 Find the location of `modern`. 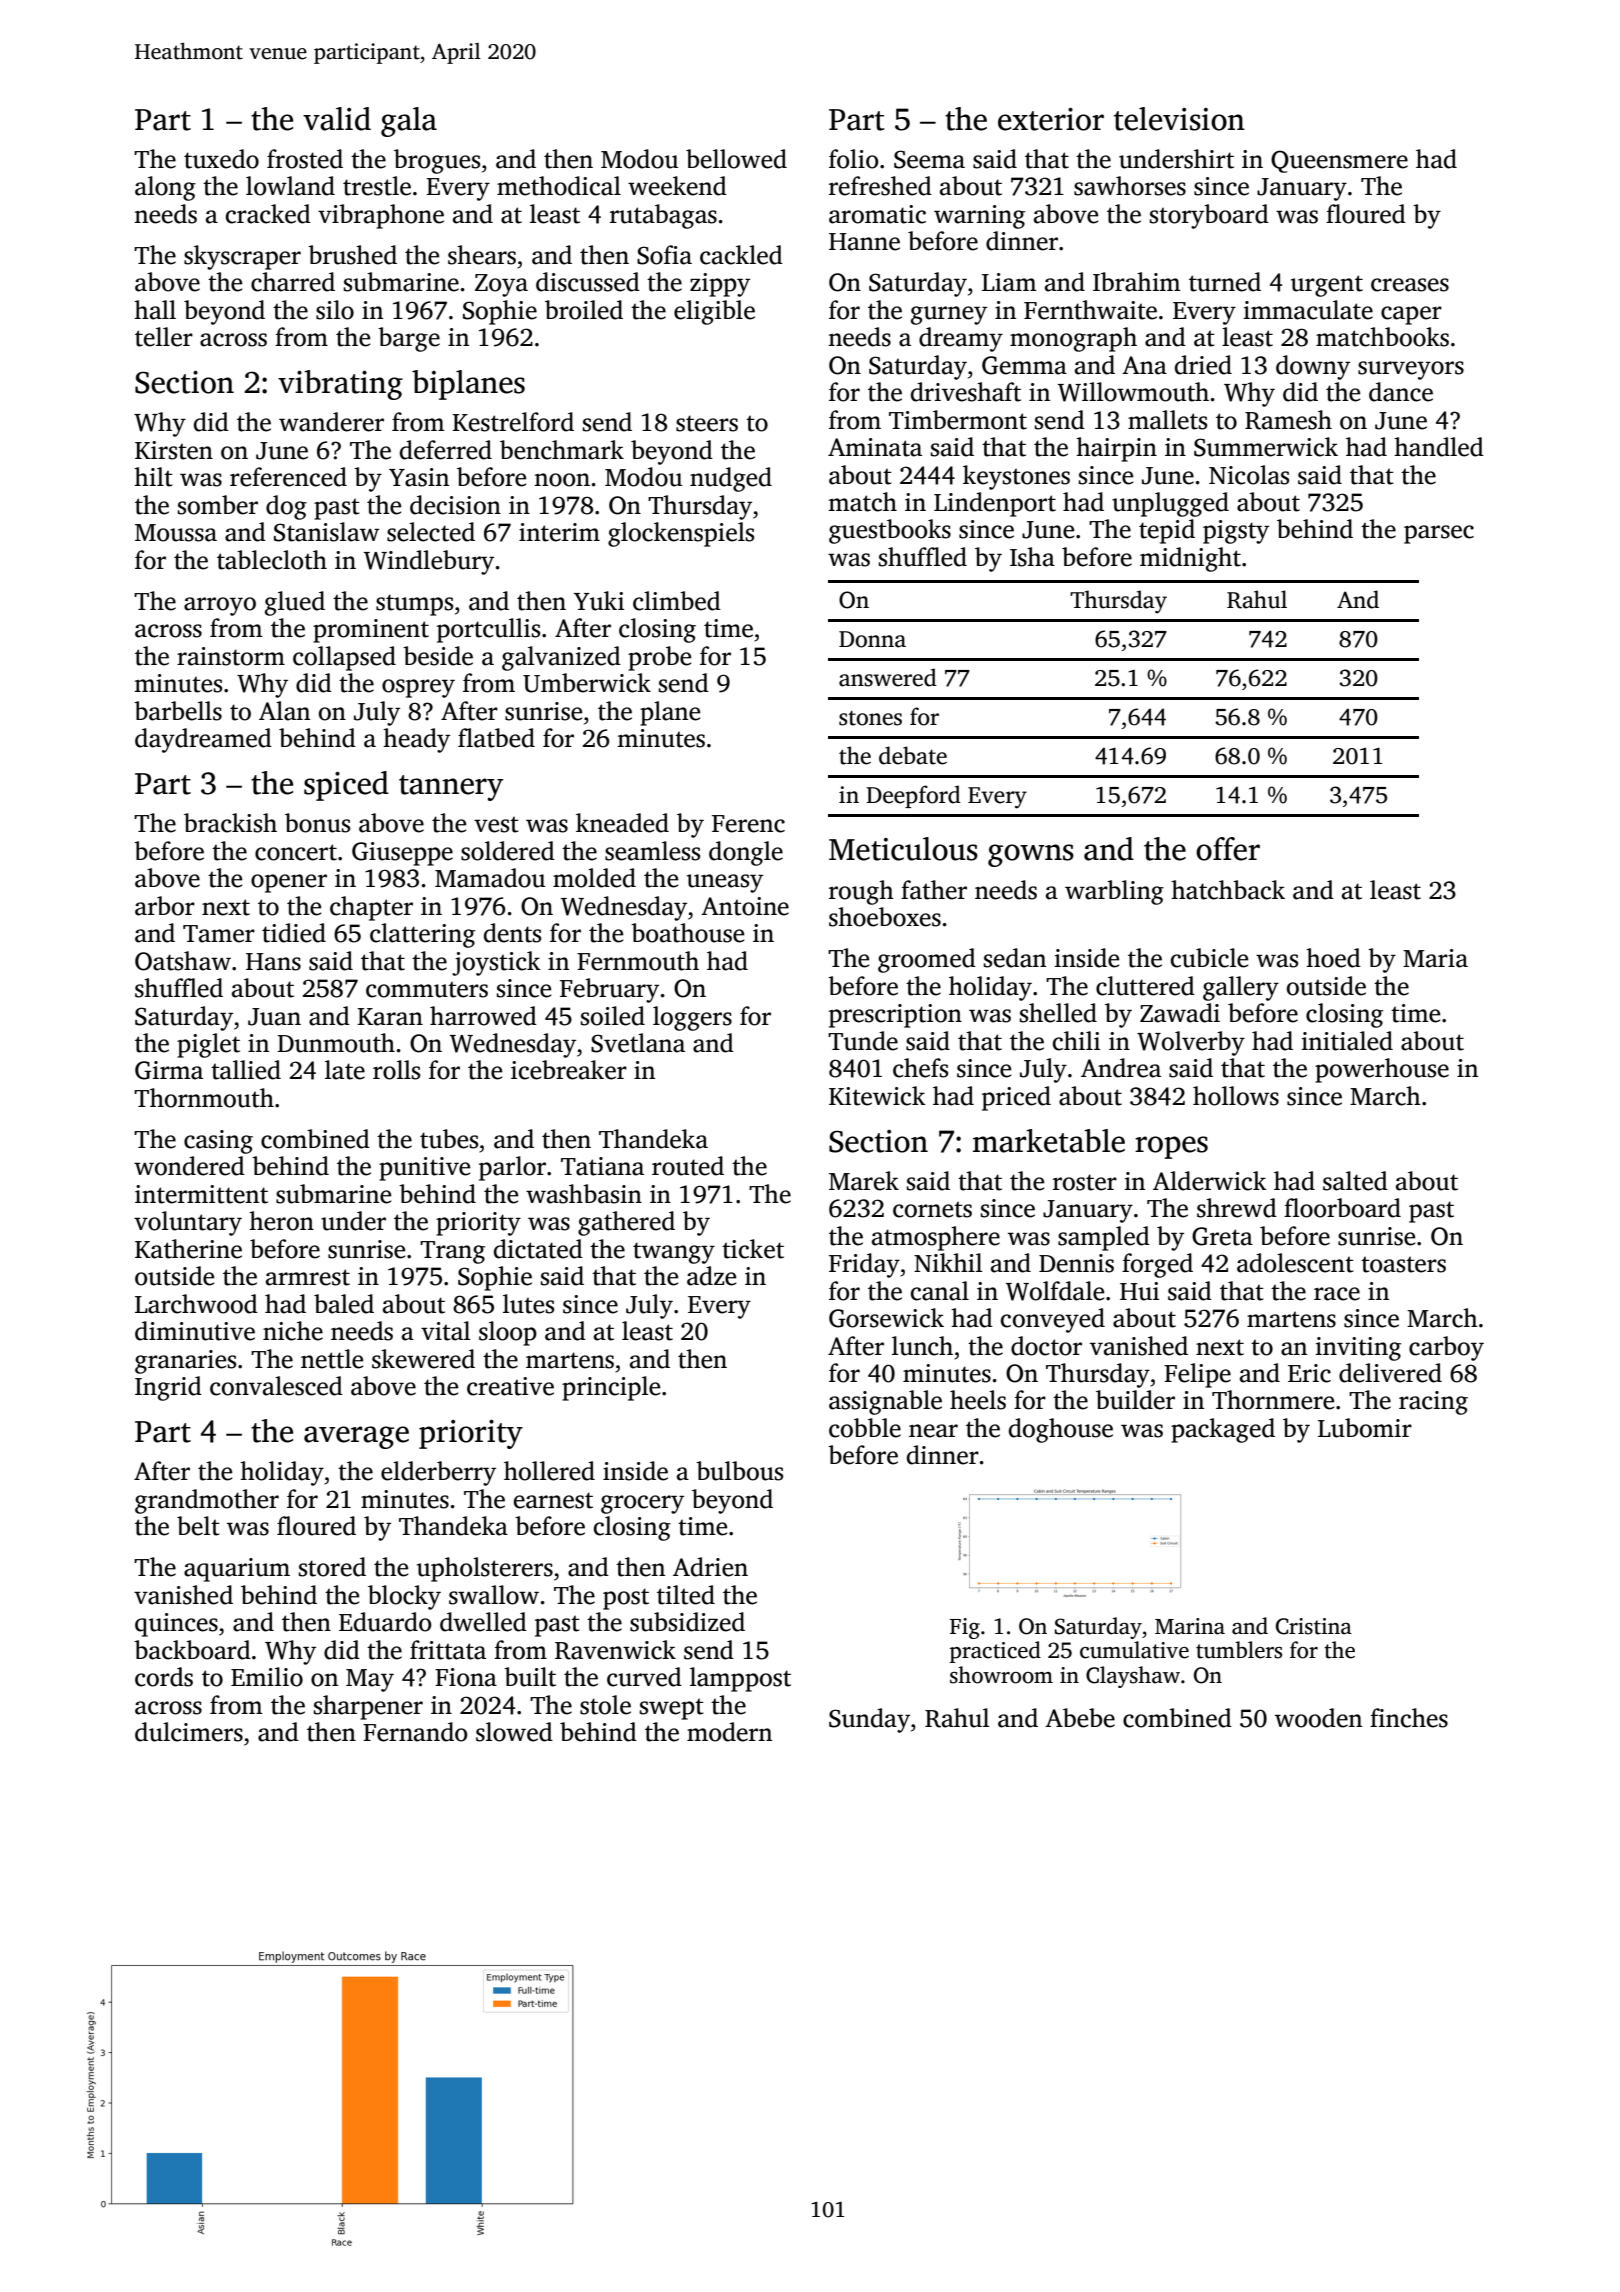

modern is located at coordinates (729, 1732).
